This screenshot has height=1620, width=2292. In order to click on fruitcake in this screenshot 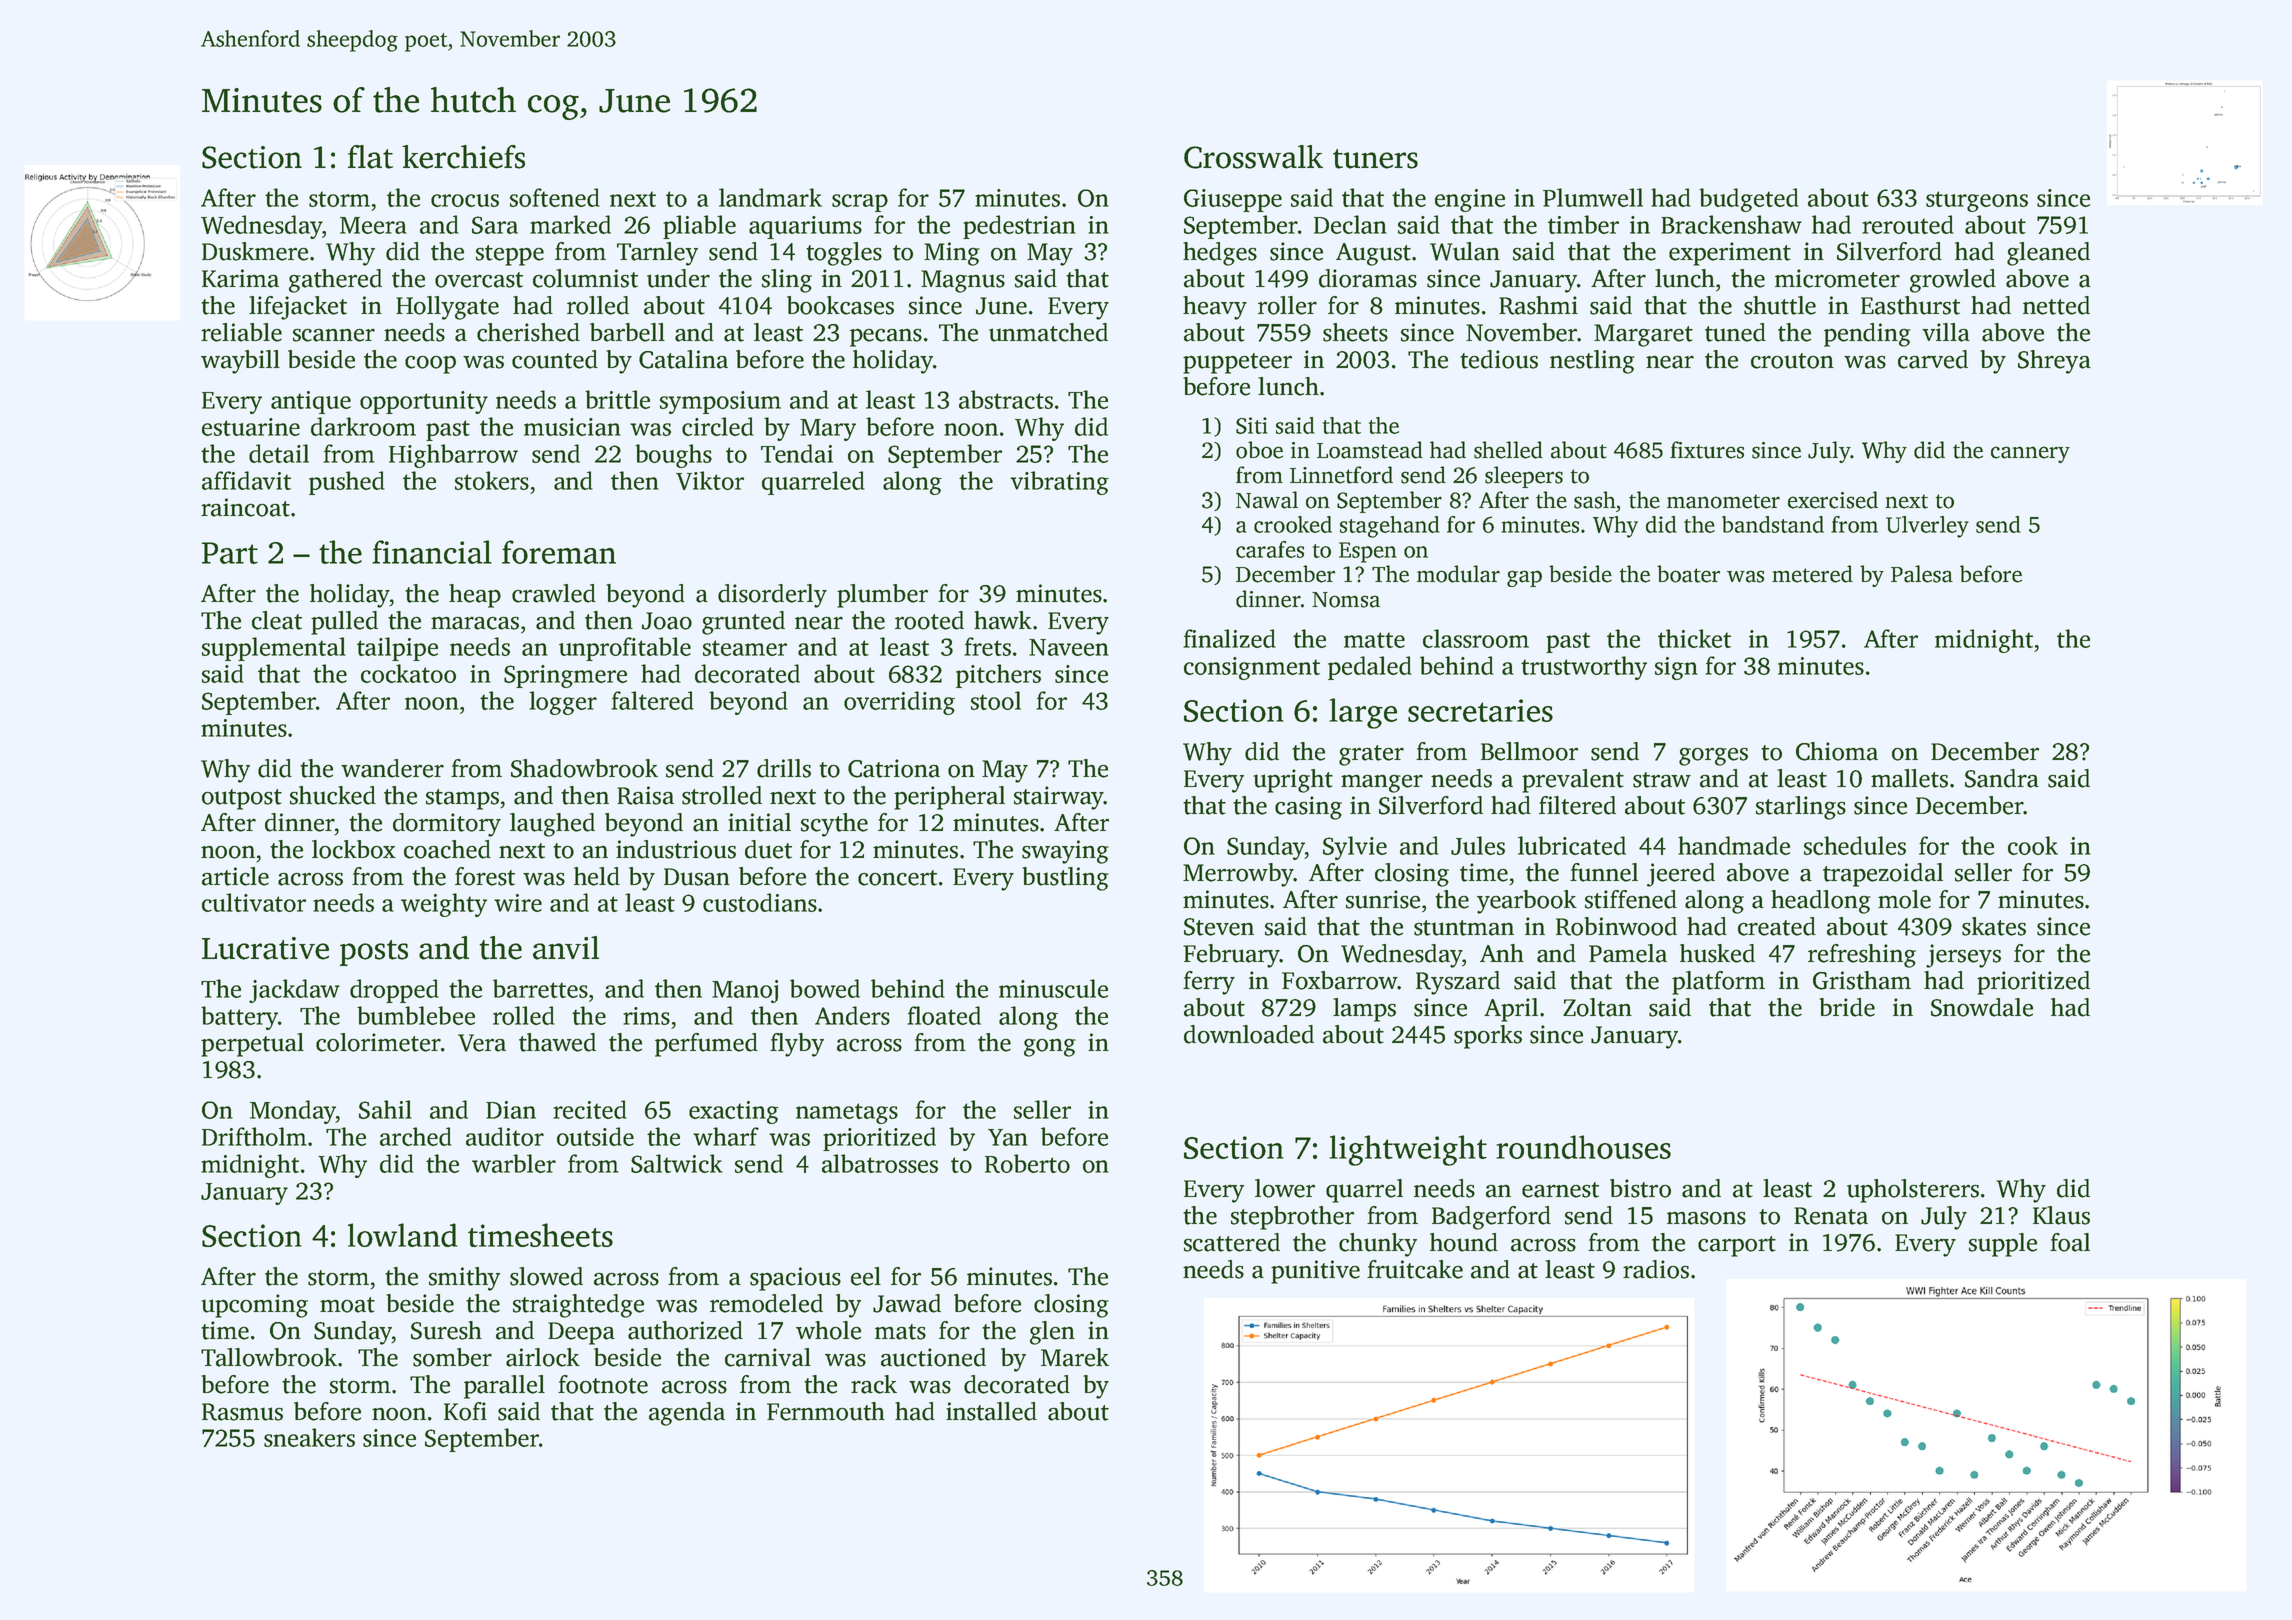, I will do `click(1415, 1269)`.
